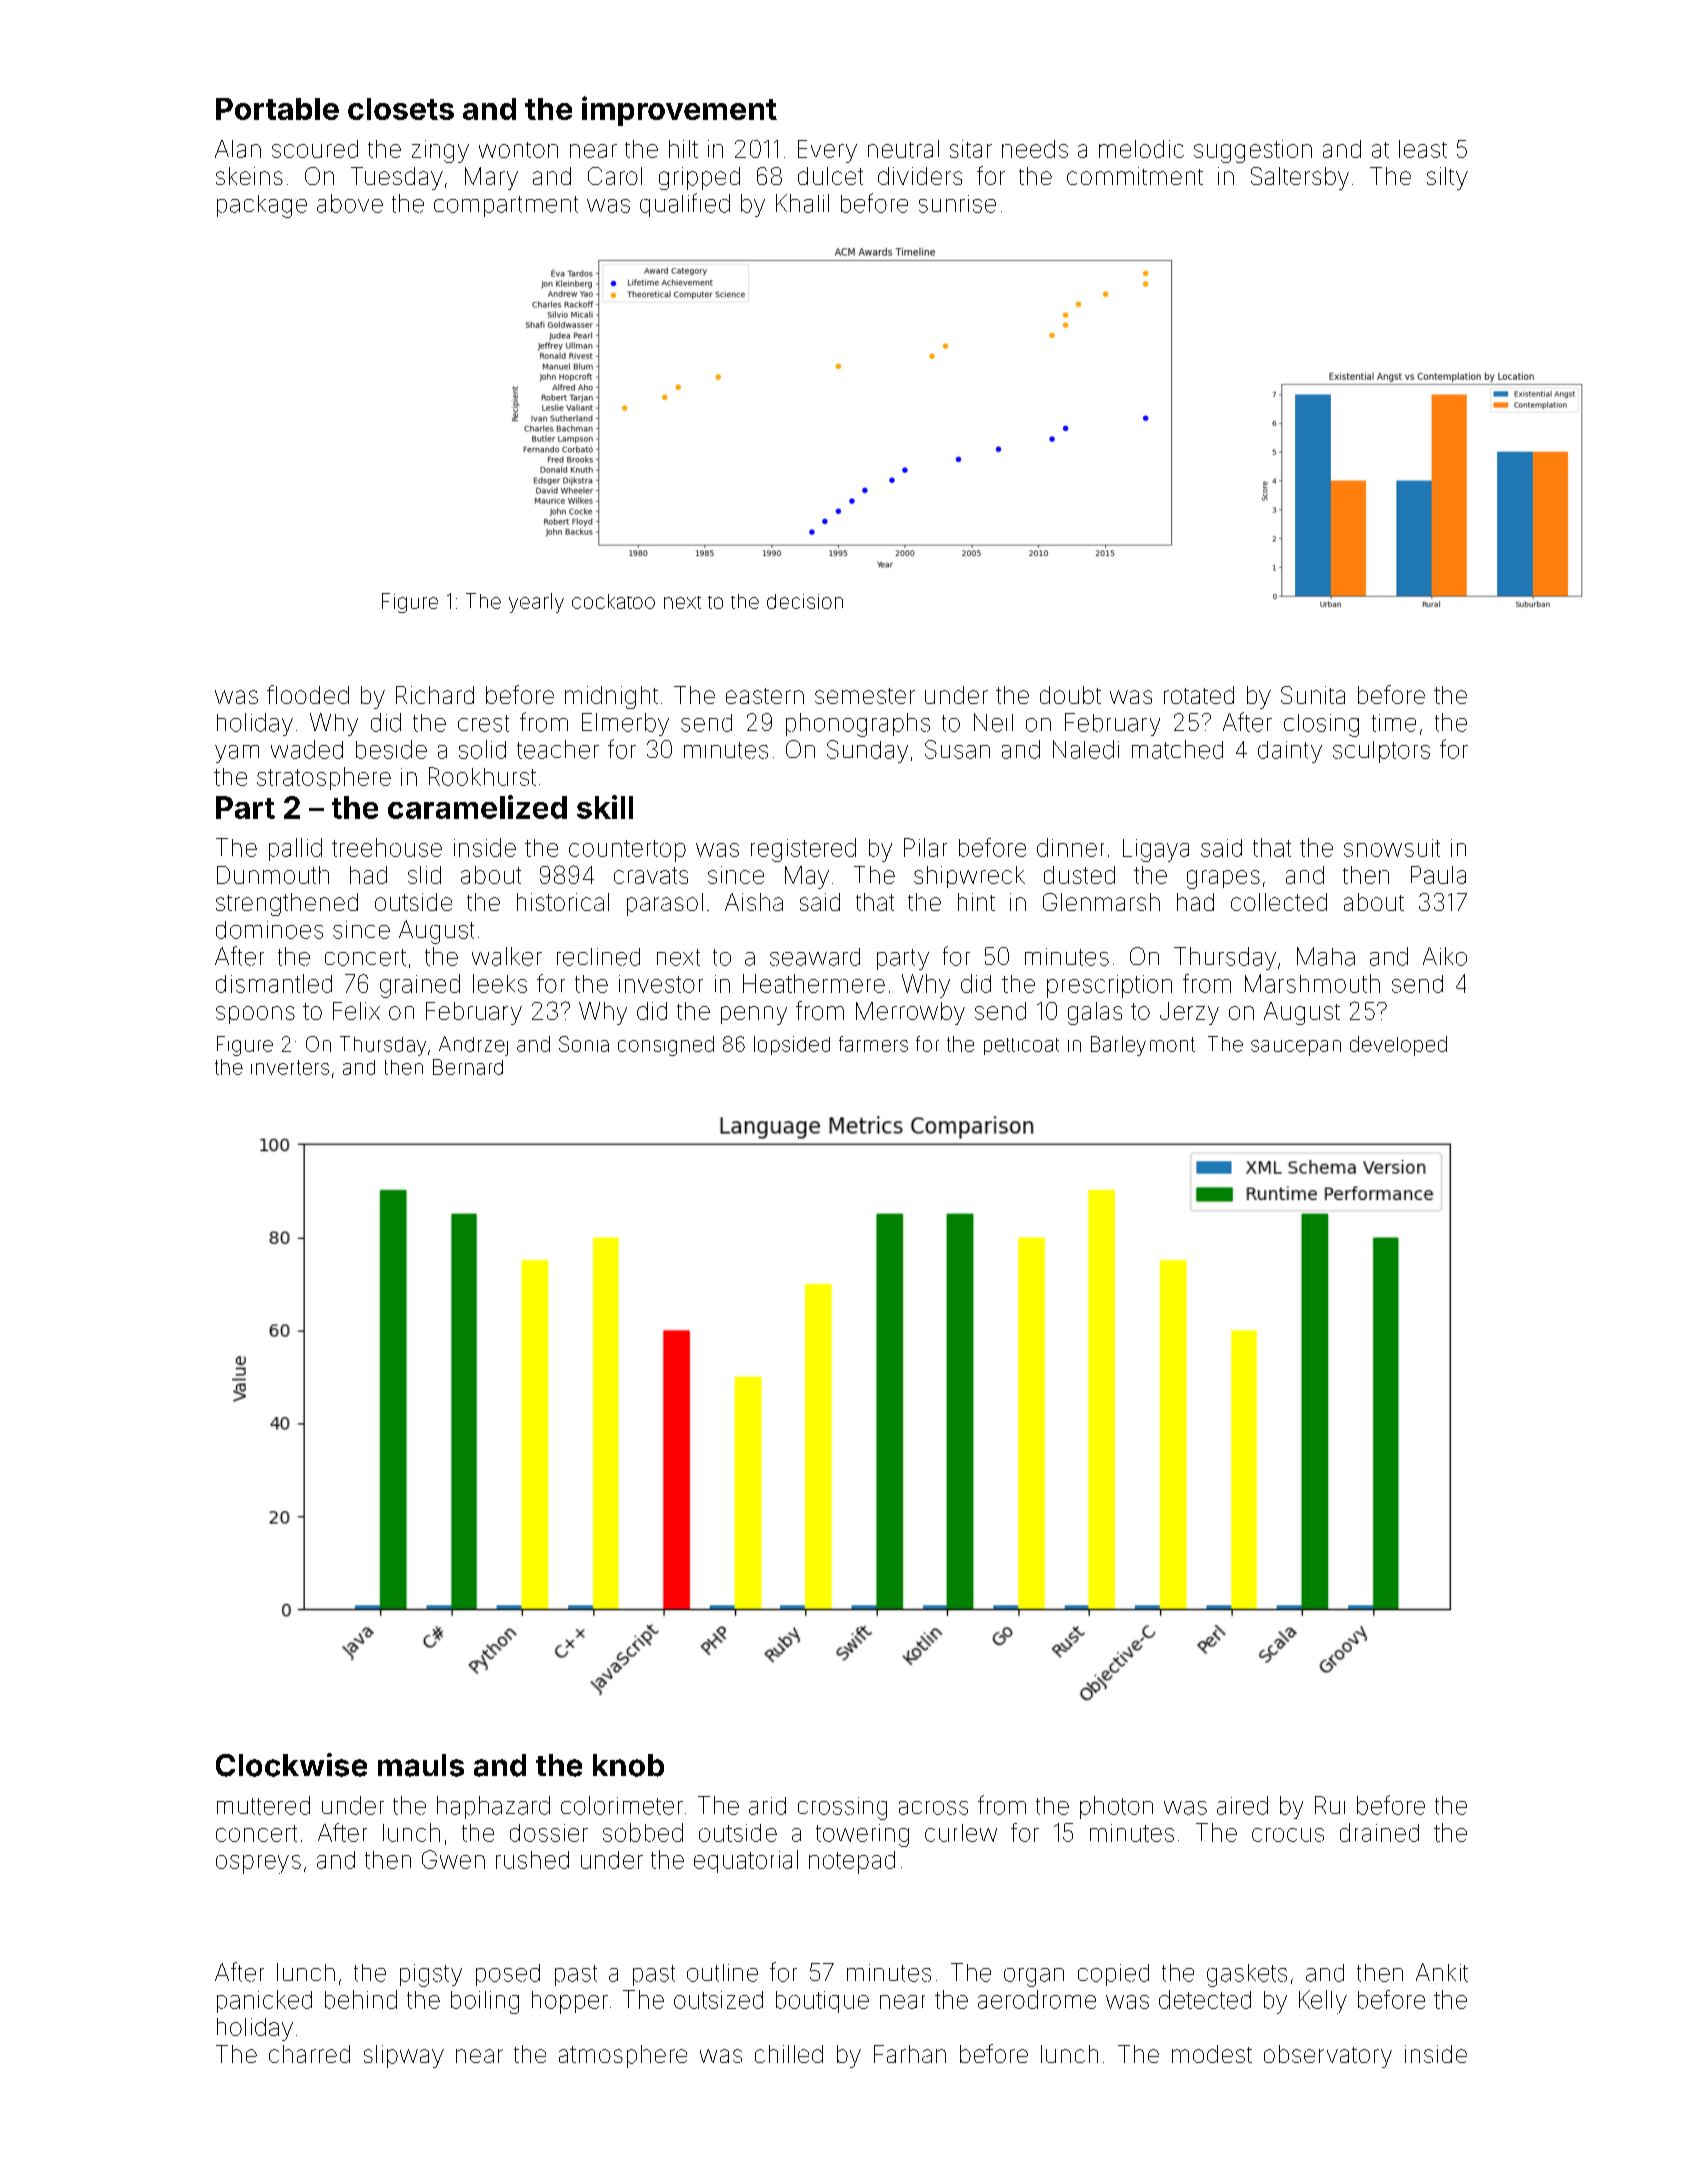  Describe the element at coordinates (1070, 695) in the screenshot. I see `doubt` at that location.
